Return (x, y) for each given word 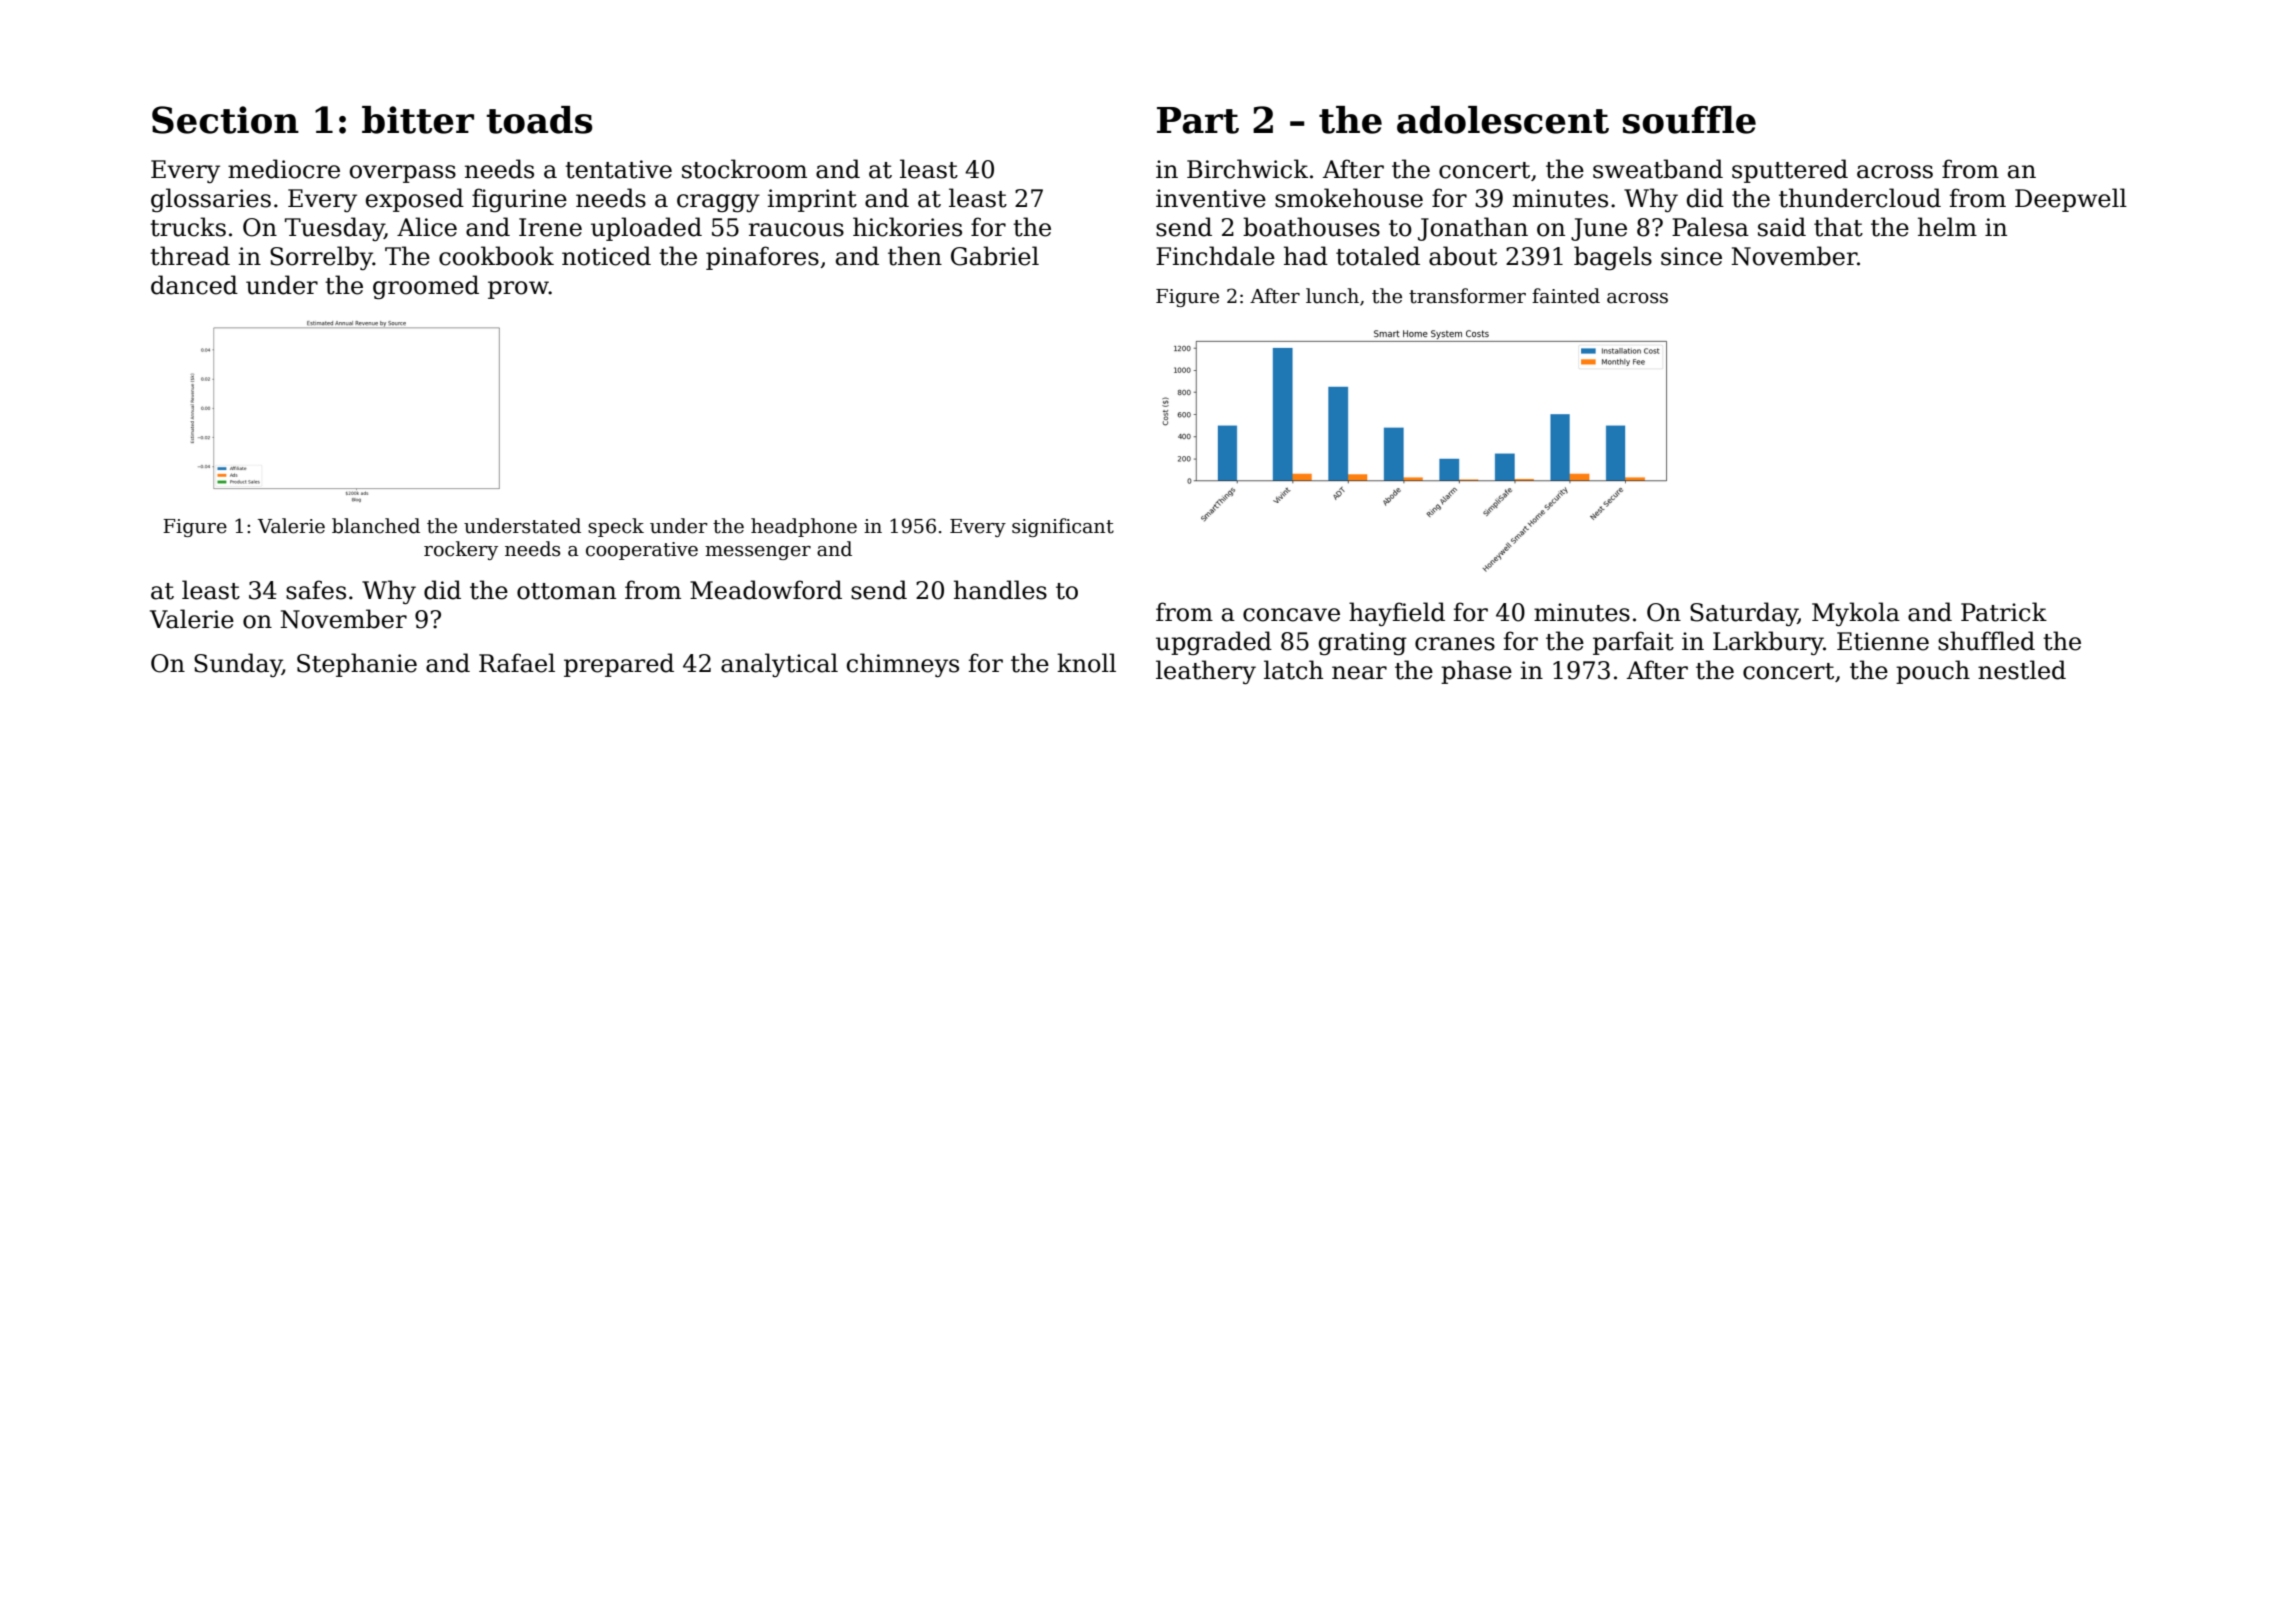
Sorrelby (321, 258)
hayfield (1397, 614)
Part (1198, 120)
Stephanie (357, 665)
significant (1063, 527)
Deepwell (2071, 200)
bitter (418, 120)
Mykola (1856, 614)
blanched (376, 526)
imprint (812, 200)
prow (518, 290)
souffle (1689, 120)
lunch (1332, 296)
